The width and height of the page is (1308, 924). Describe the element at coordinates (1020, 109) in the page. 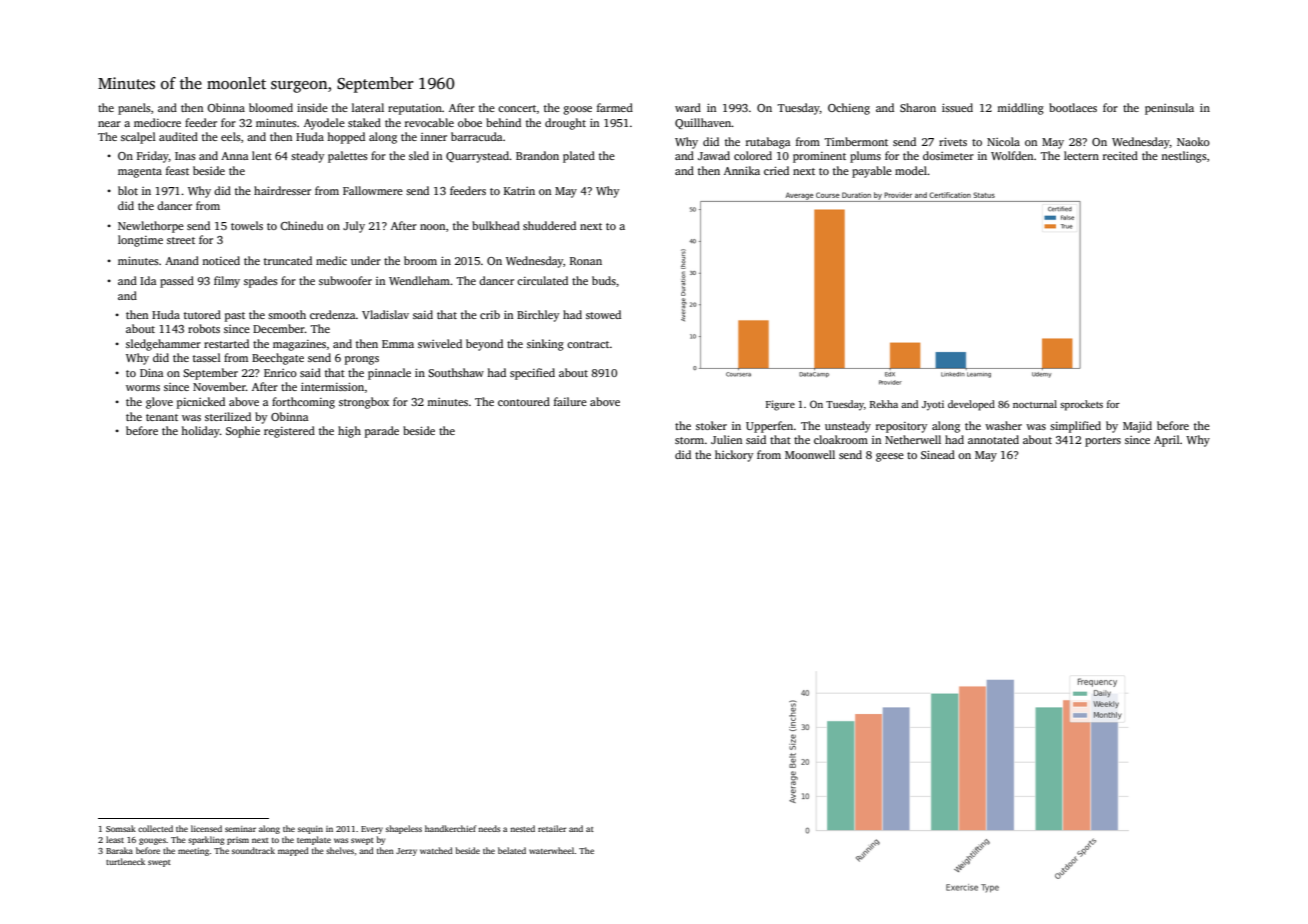

I see `middling` at that location.
